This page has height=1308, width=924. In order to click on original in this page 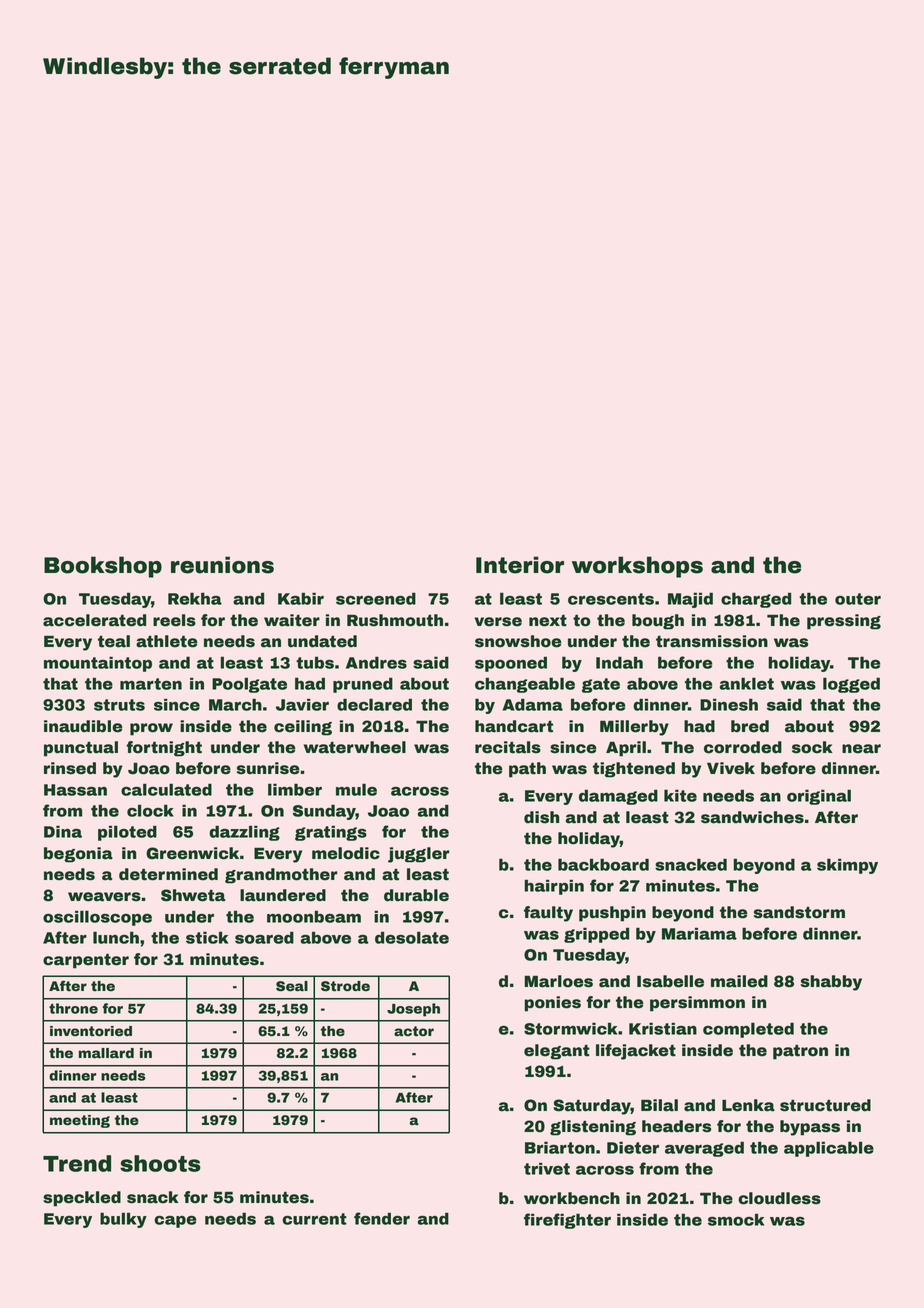, I will do `click(819, 797)`.
